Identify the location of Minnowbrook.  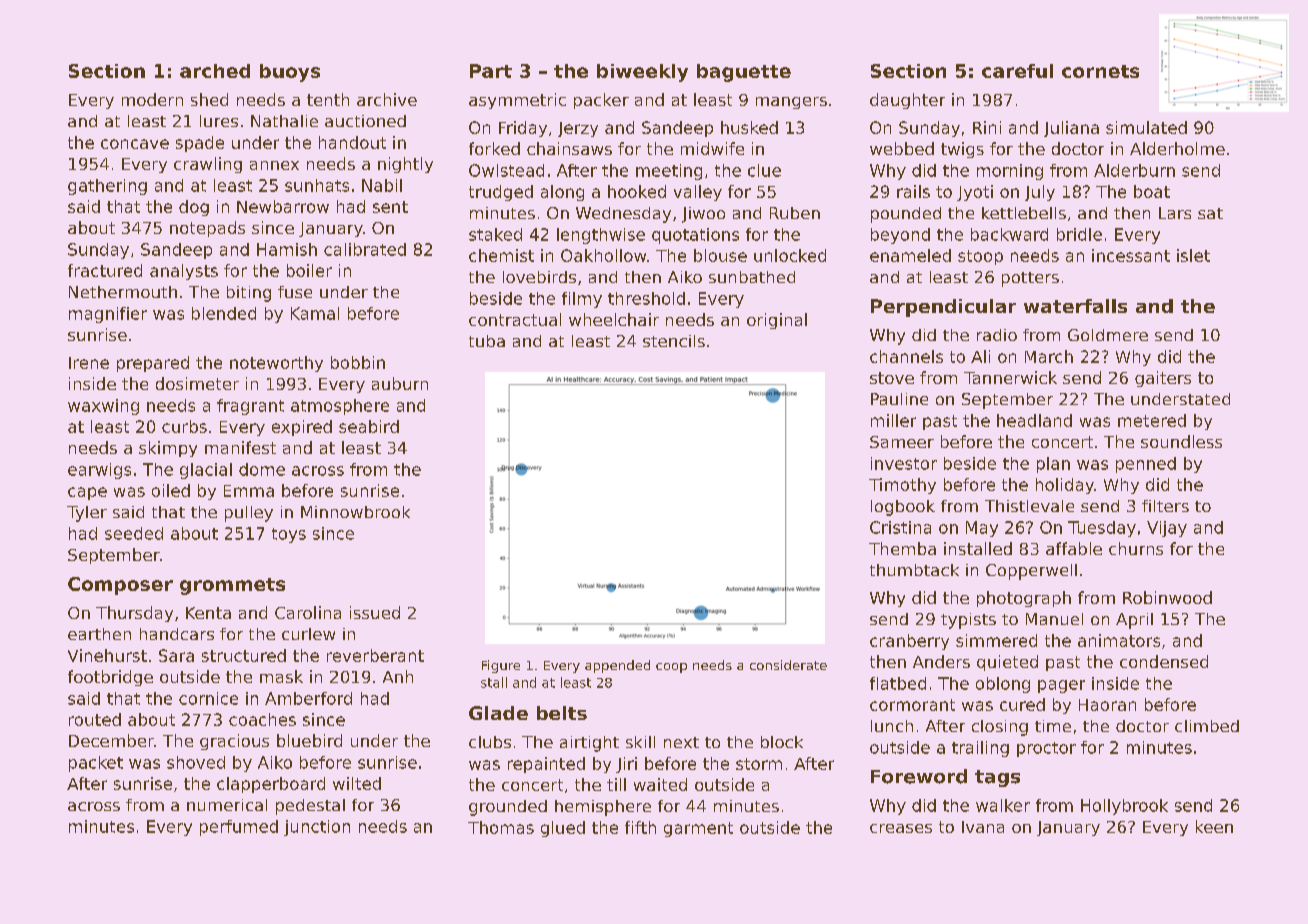
(355, 512).
